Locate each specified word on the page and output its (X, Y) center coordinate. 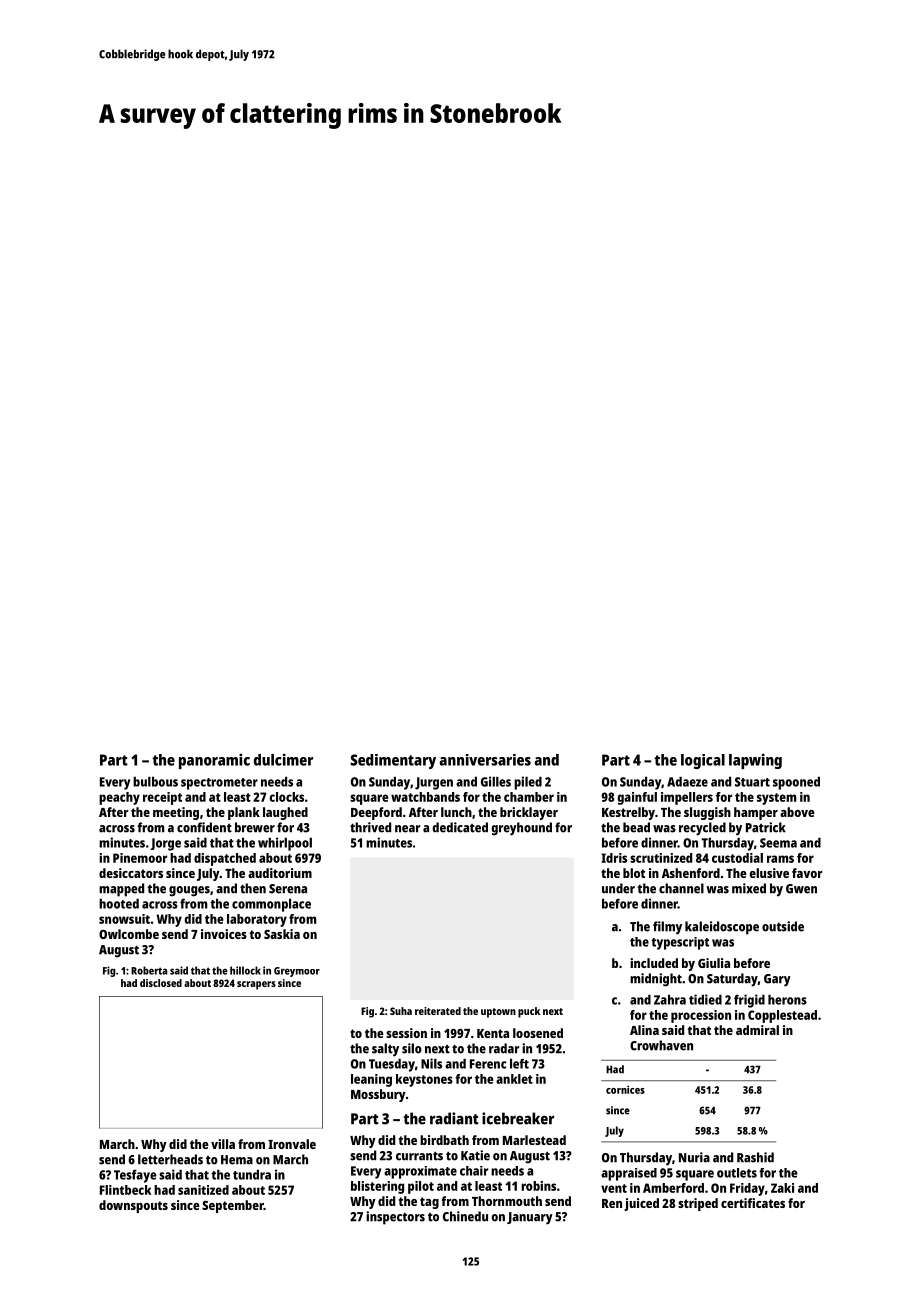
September (233, 1206)
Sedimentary (393, 761)
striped (698, 1204)
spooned (796, 783)
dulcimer (283, 759)
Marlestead (534, 1140)
